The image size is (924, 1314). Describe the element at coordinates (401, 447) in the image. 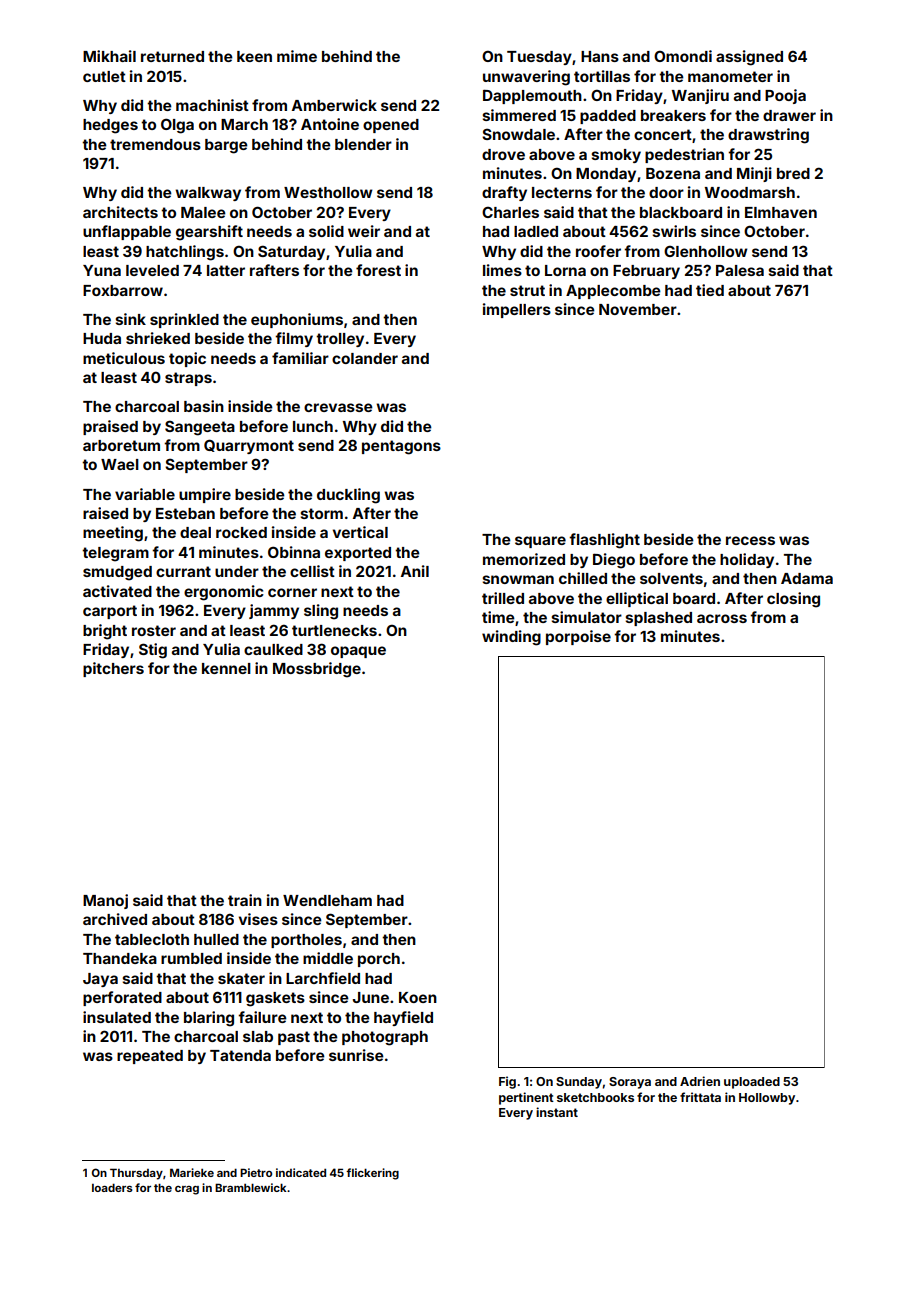

I see `pentagons` at that location.
